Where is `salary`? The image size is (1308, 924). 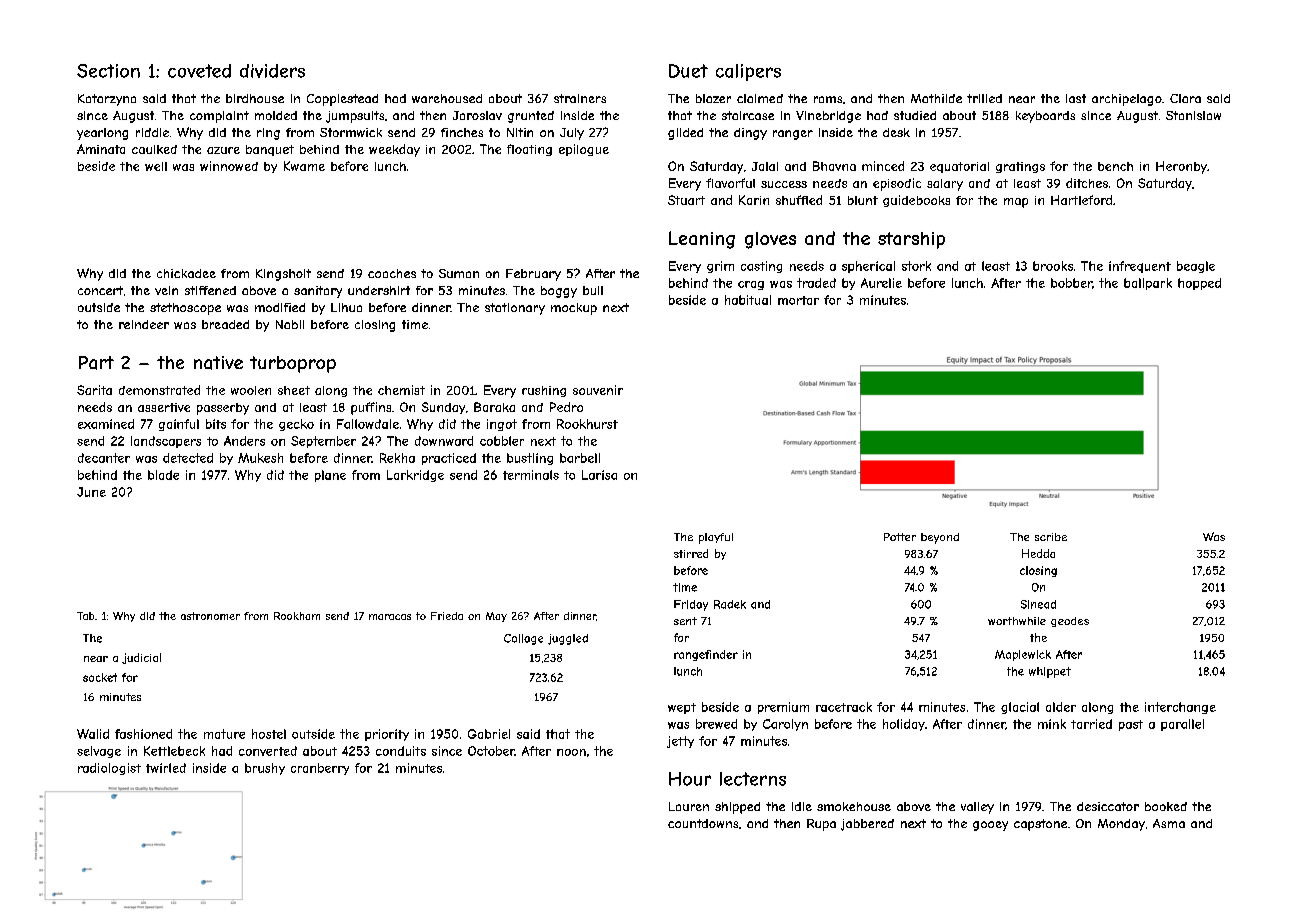 salary is located at coordinates (945, 185).
